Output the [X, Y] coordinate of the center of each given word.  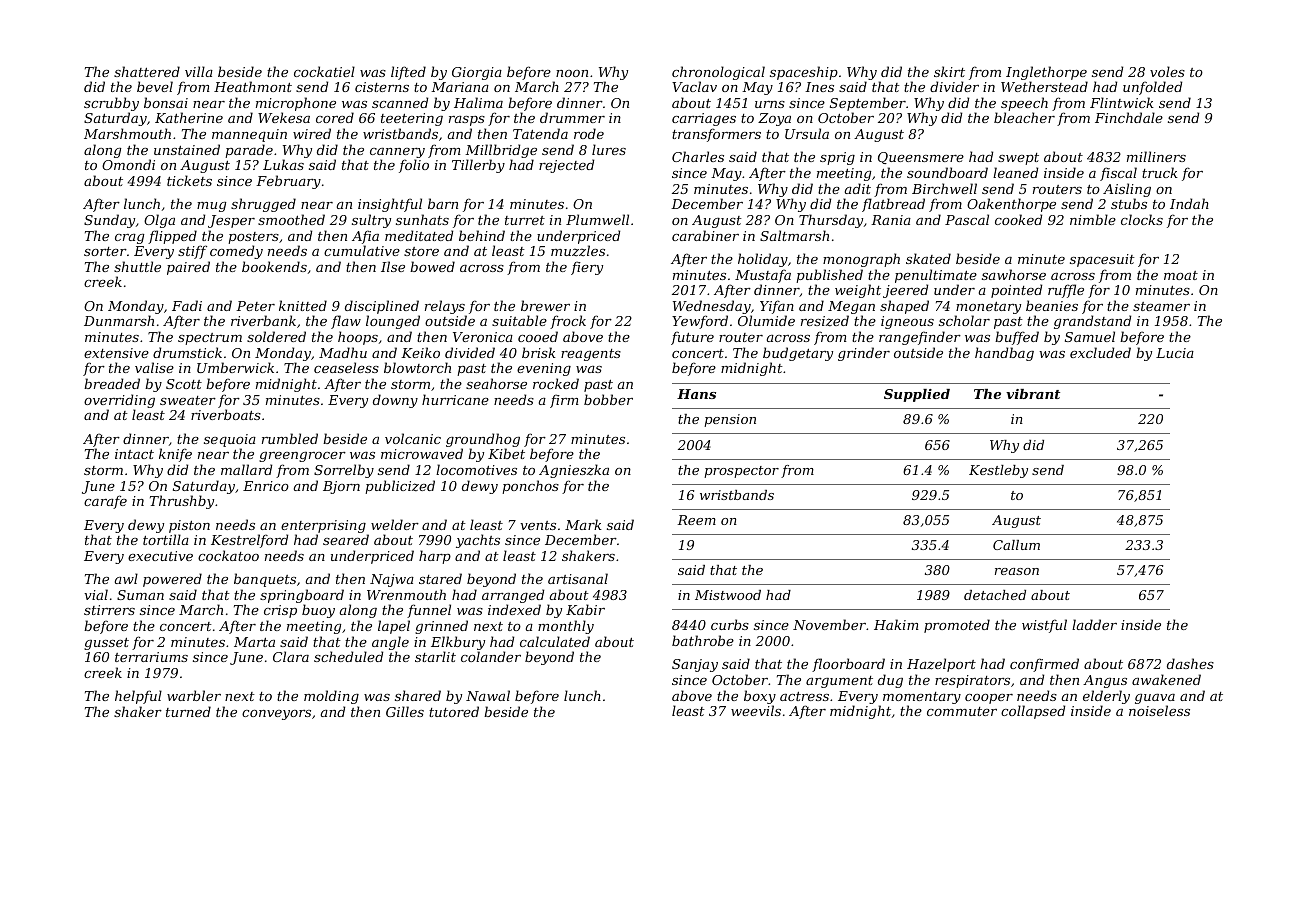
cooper [989, 699]
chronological [718, 73]
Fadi [187, 305]
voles [1167, 71]
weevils [756, 710]
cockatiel [324, 71]
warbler [194, 695]
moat [1181, 275]
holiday [763, 260]
